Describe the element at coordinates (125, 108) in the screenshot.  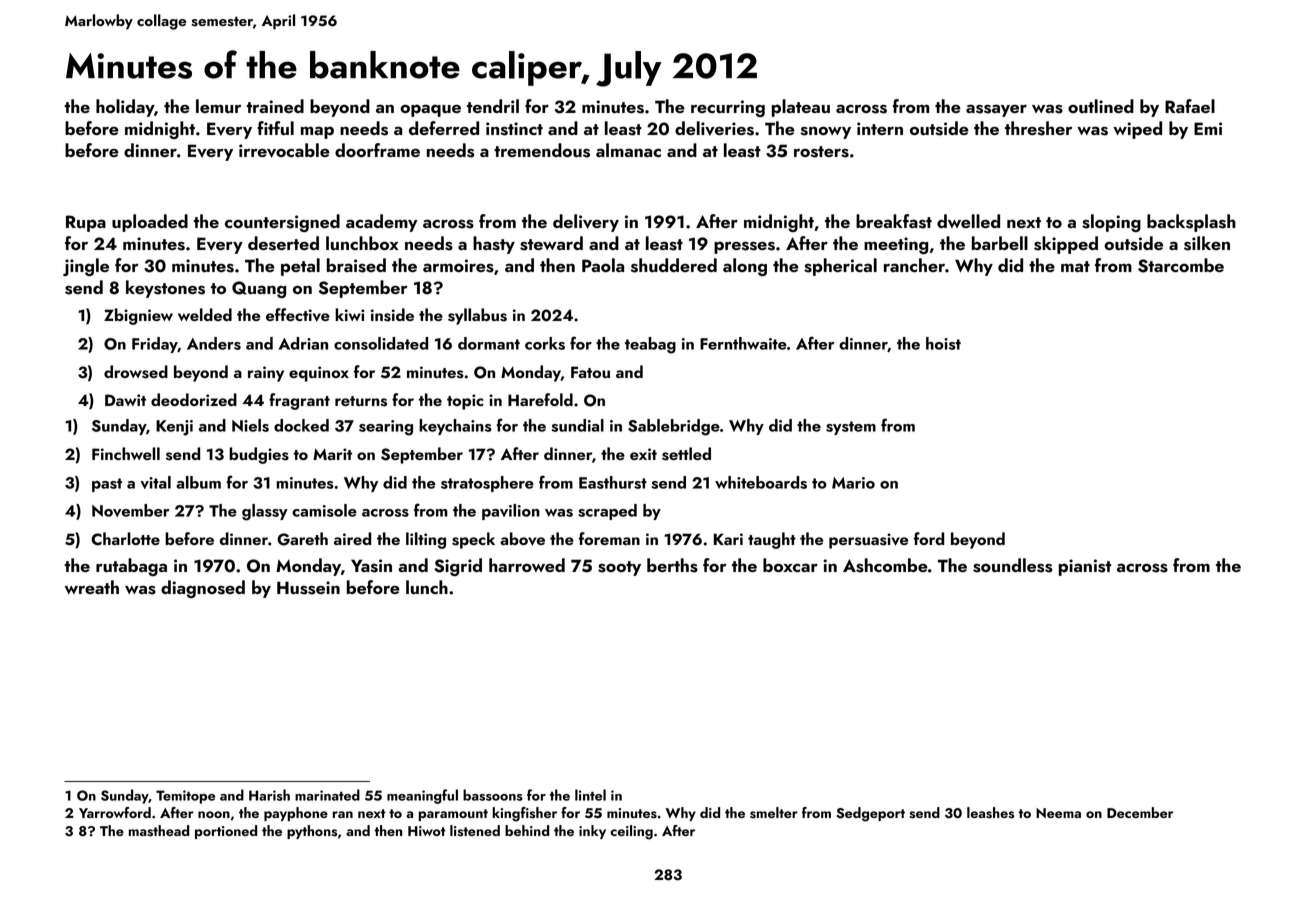
I see `holiday` at that location.
